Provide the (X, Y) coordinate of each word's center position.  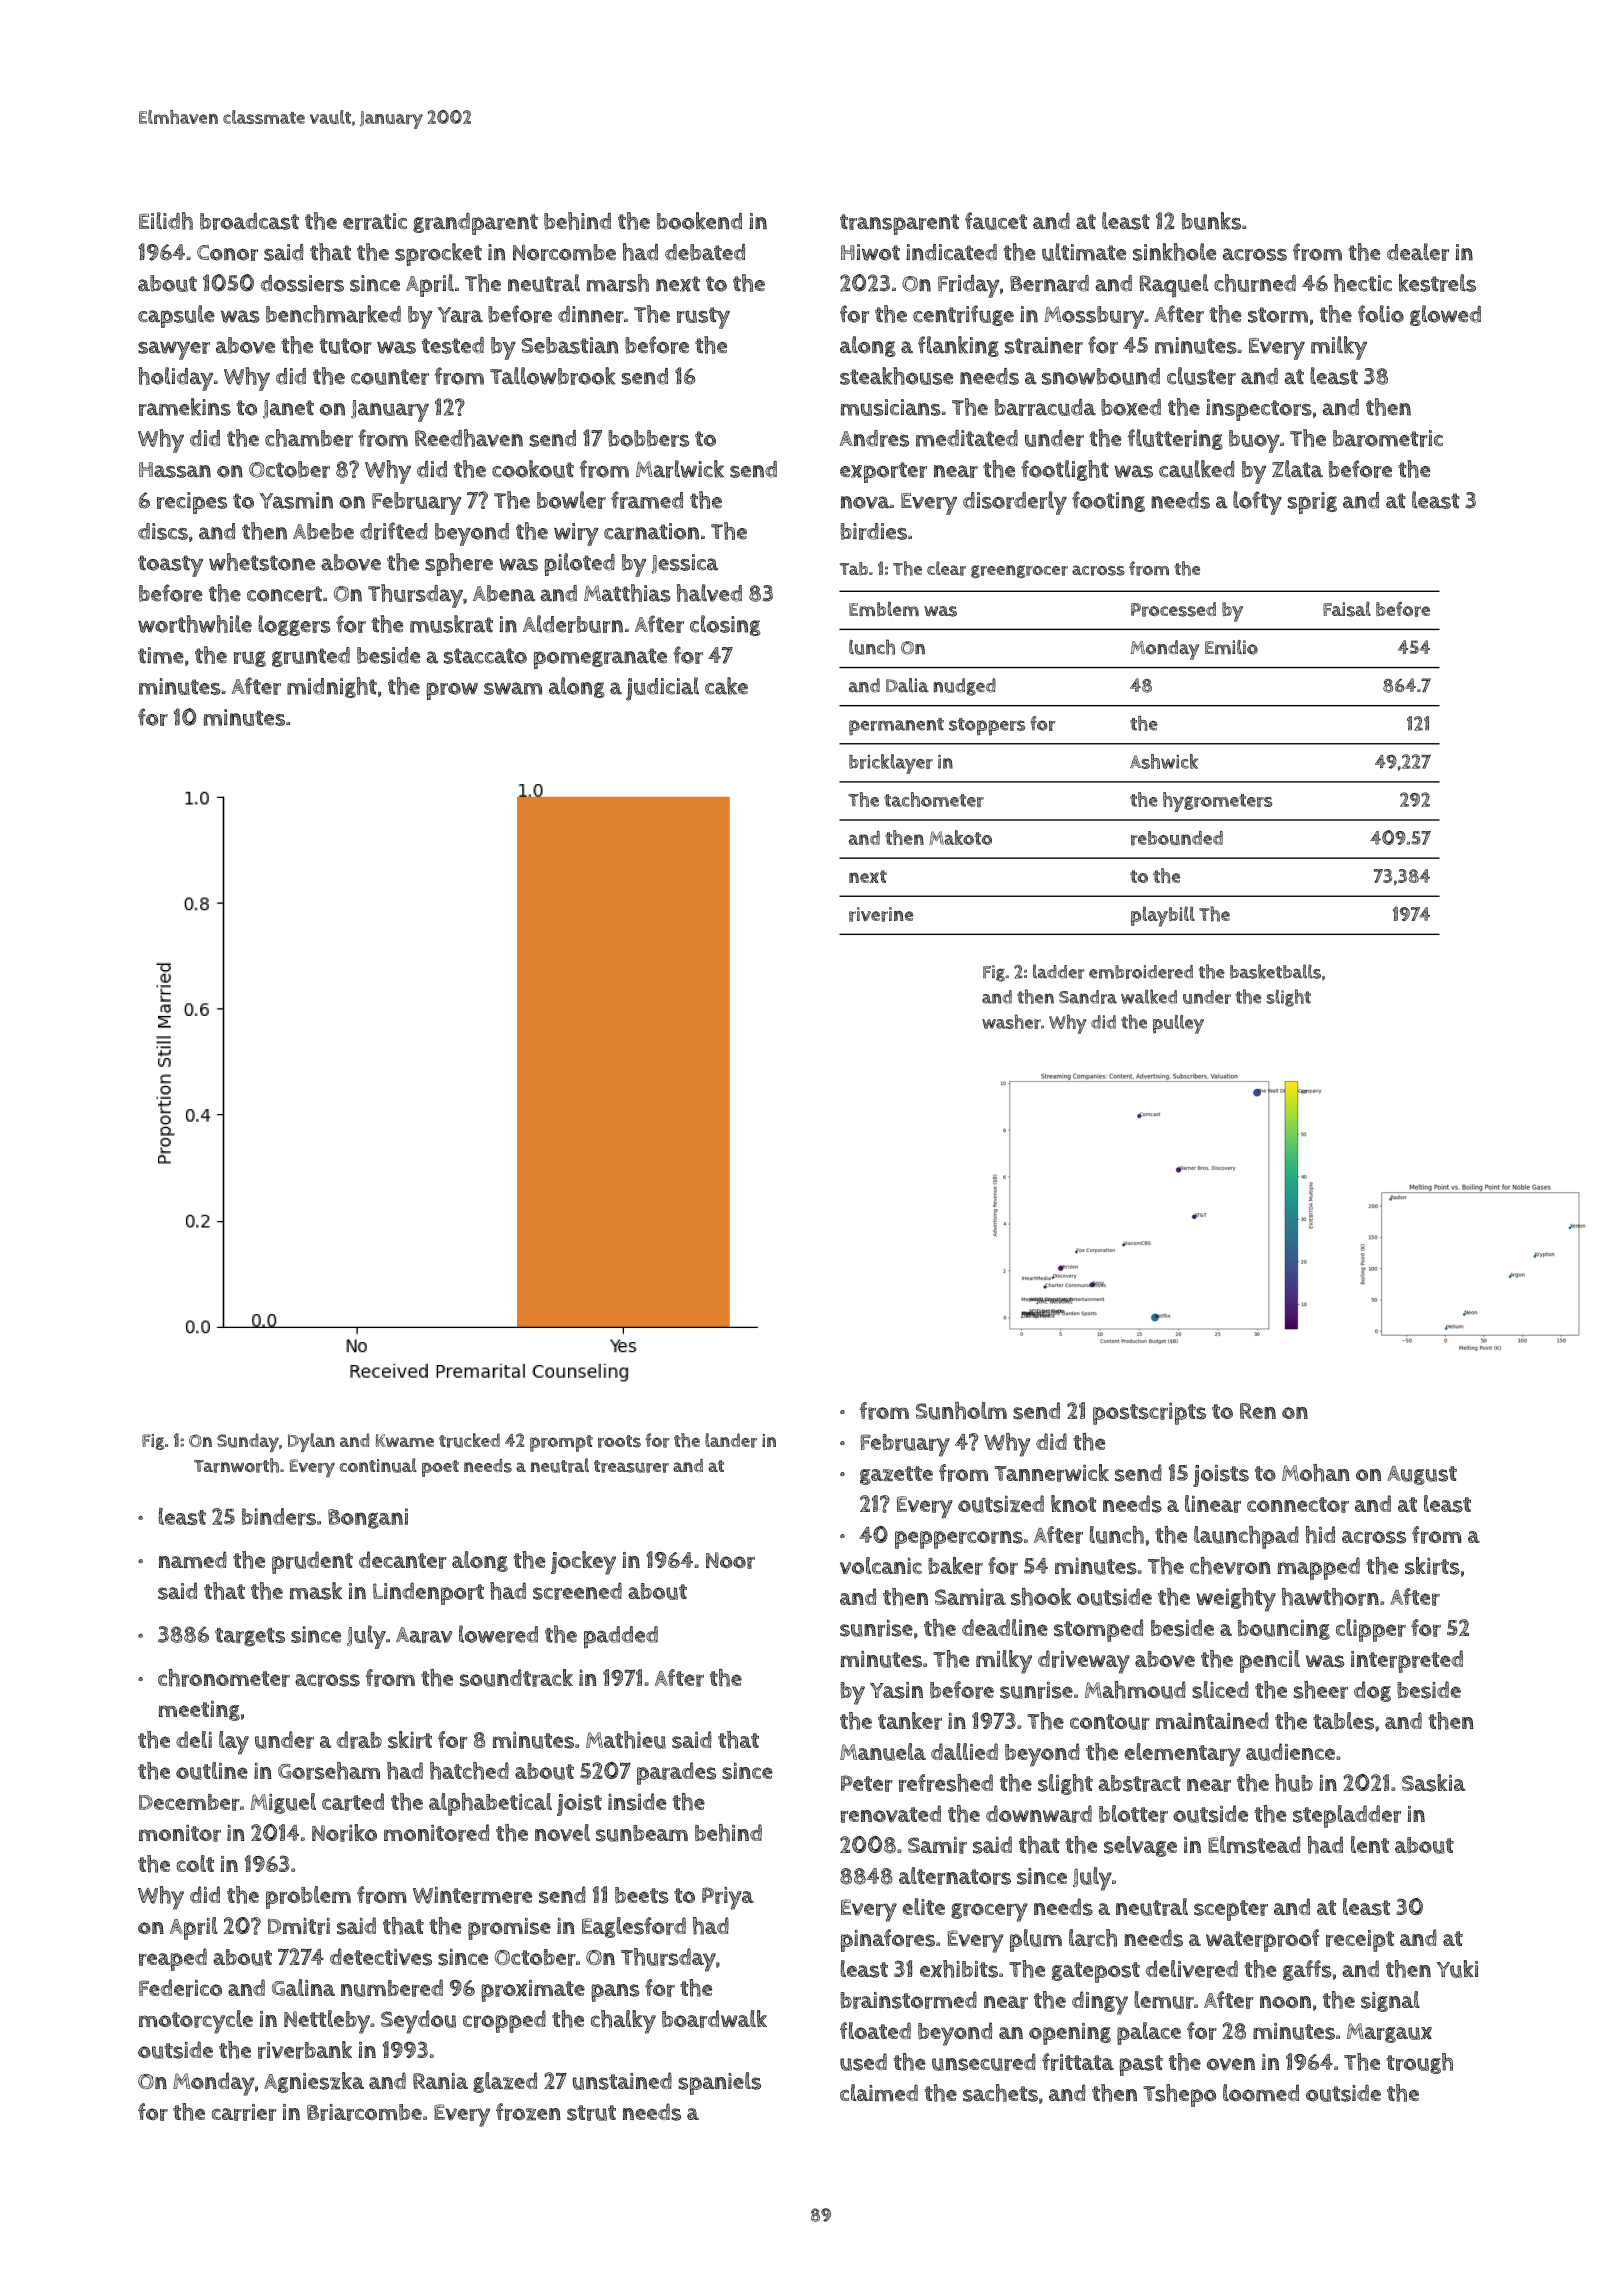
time (161, 655)
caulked (1197, 469)
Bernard (1049, 283)
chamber (309, 438)
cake (726, 686)
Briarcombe (364, 2112)
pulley (1178, 1024)
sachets (1000, 2093)
